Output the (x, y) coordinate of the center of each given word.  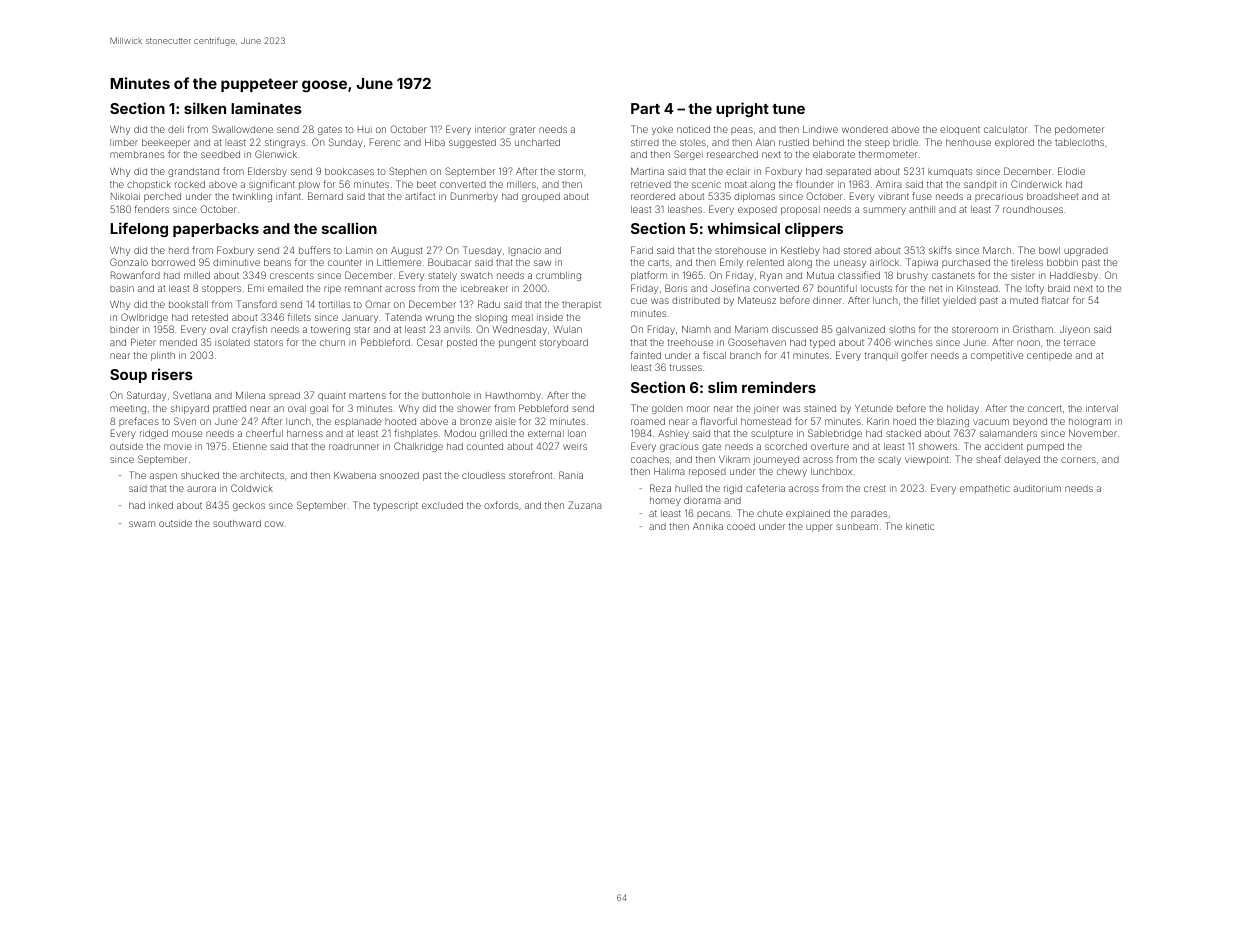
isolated (232, 342)
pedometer (1079, 130)
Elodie (1071, 171)
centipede (1049, 356)
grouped (541, 197)
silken (205, 108)
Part (645, 108)
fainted (645, 355)
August (407, 251)
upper (819, 528)
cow (274, 524)
